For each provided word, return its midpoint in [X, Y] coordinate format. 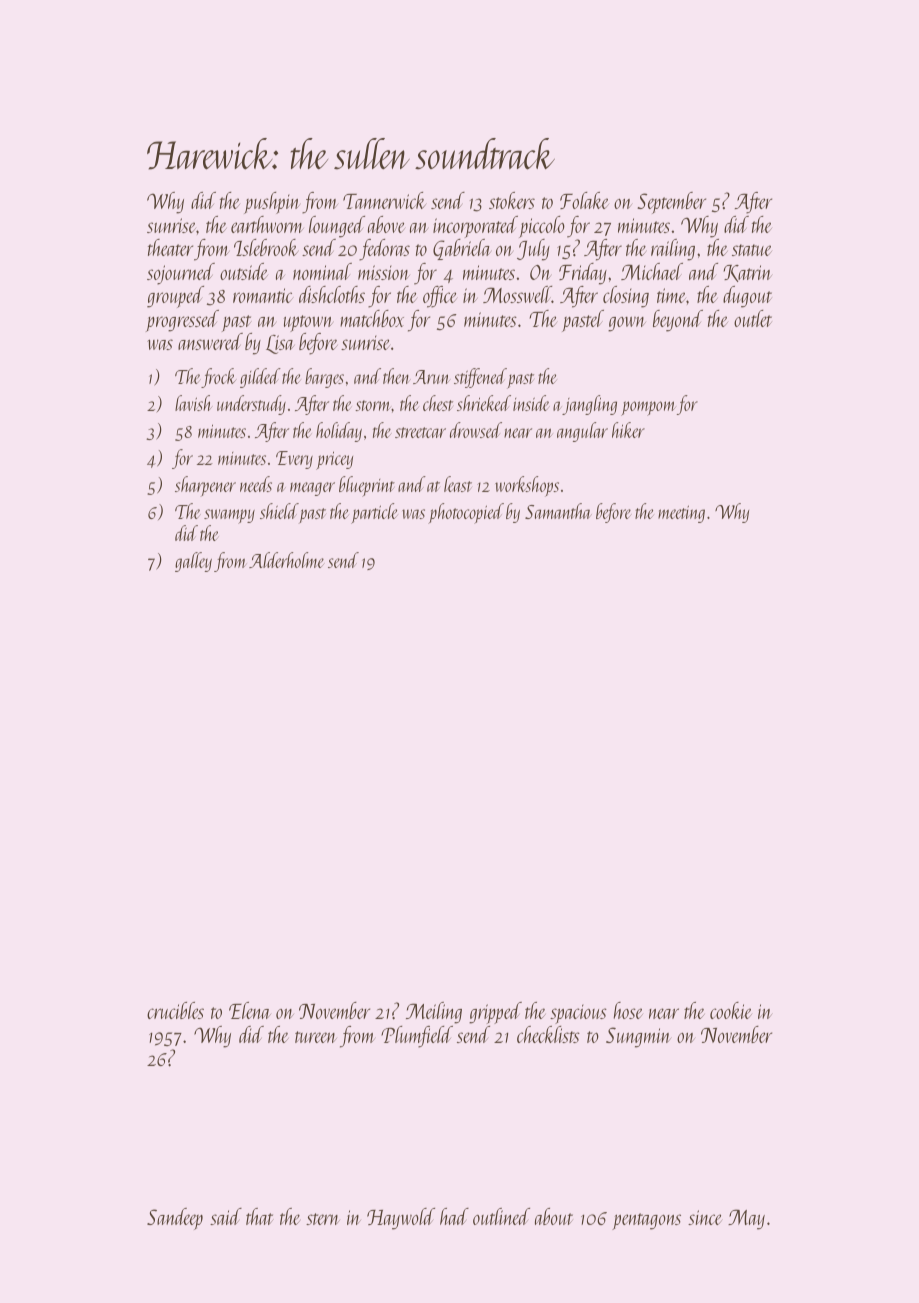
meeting [681, 514]
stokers [512, 200]
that [260, 1216]
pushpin [272, 203]
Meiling [434, 1013]
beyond [678, 321]
